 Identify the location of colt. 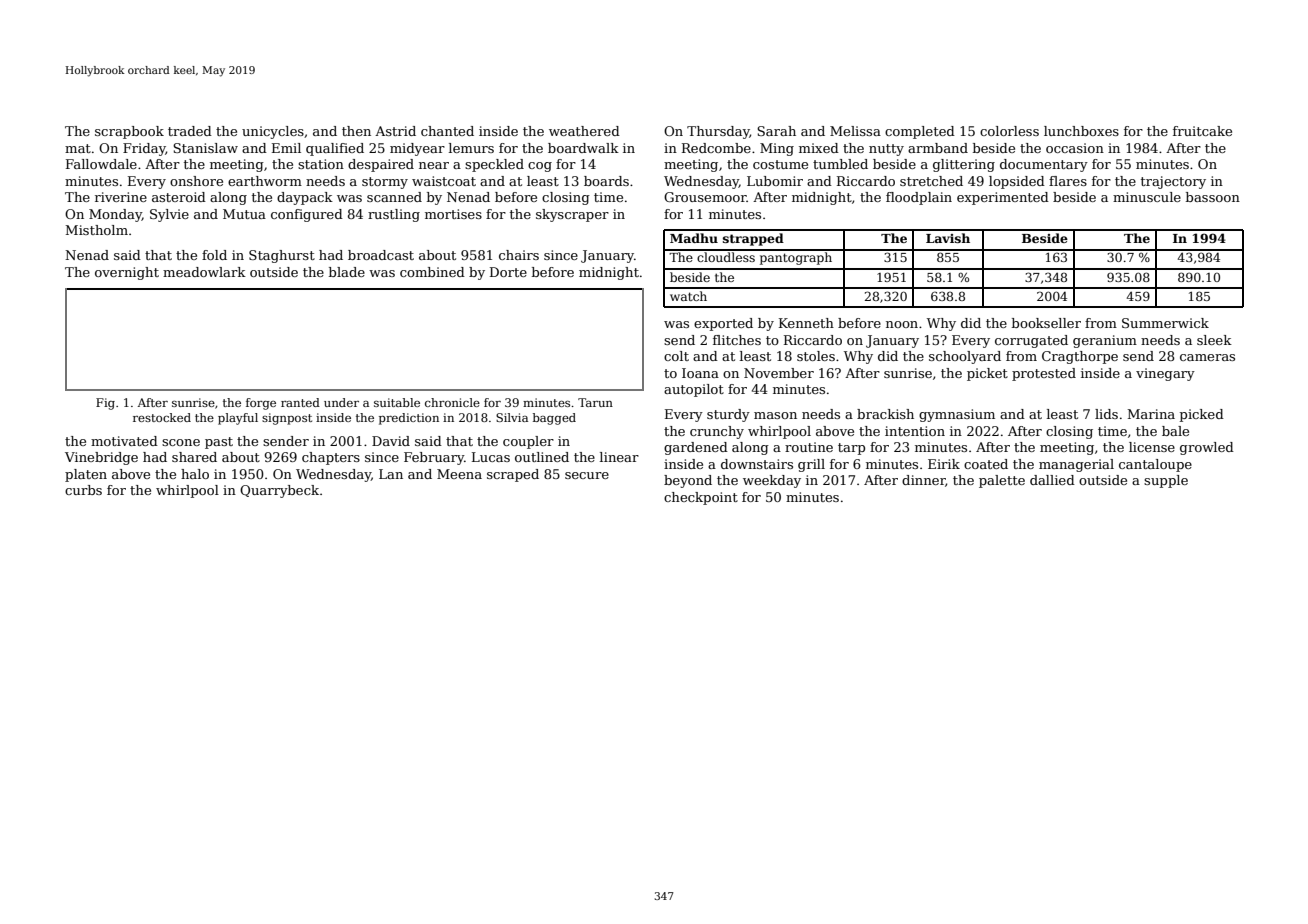
(676, 356).
